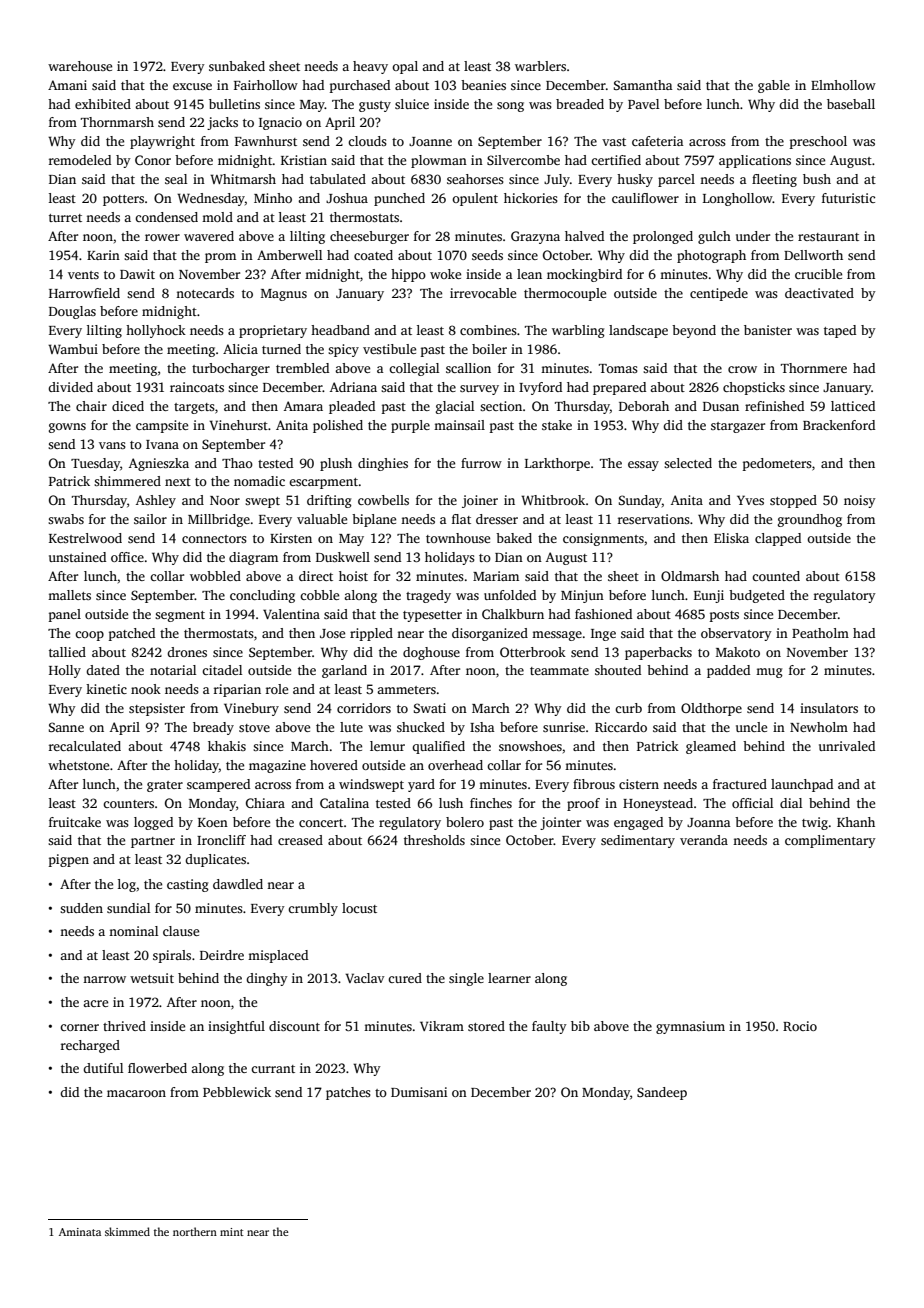 This page has width=924, height=1308. What do you see at coordinates (213, 822) in the page?
I see `Koen` at bounding box center [213, 822].
